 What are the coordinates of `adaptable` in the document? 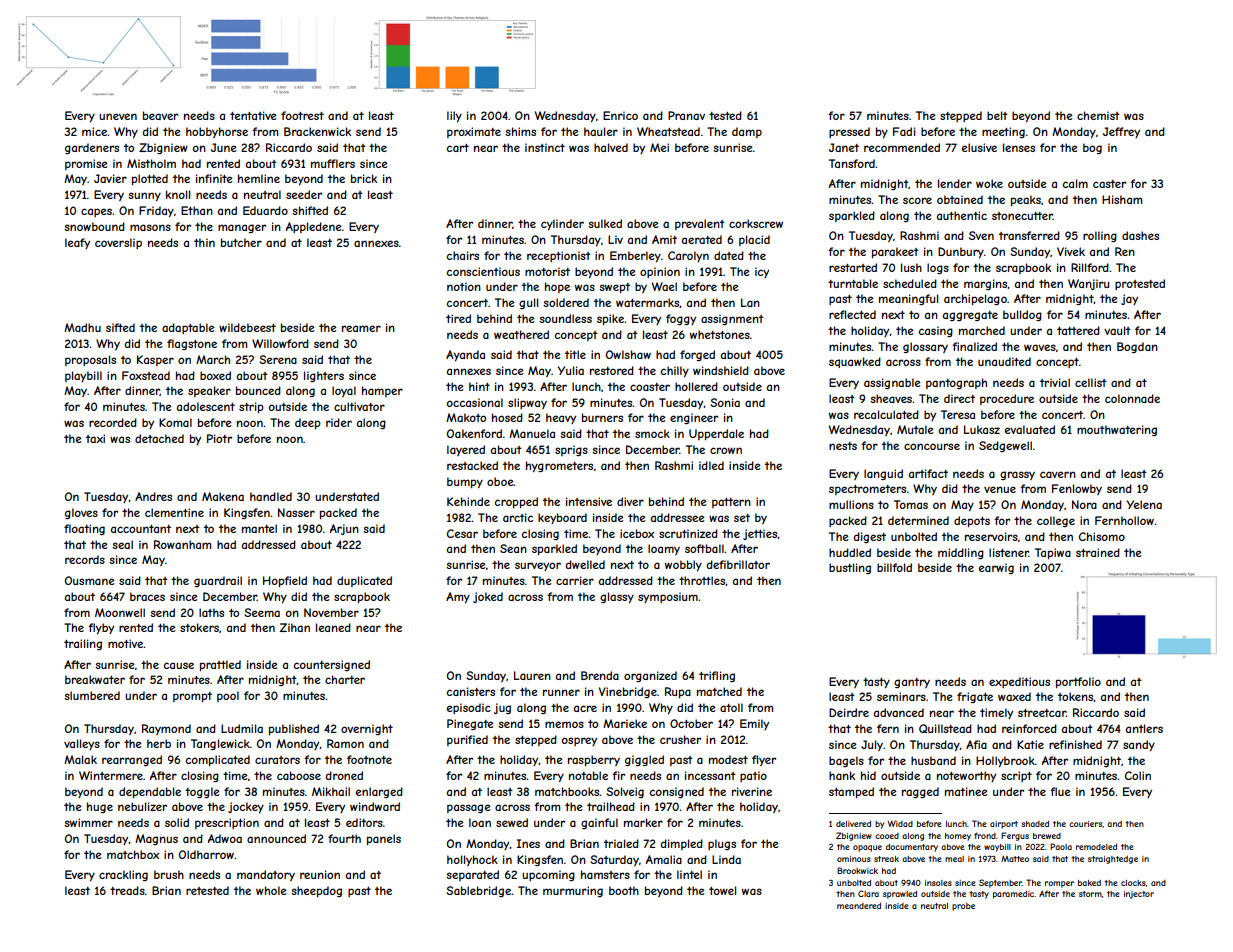 It's located at (188, 328).
